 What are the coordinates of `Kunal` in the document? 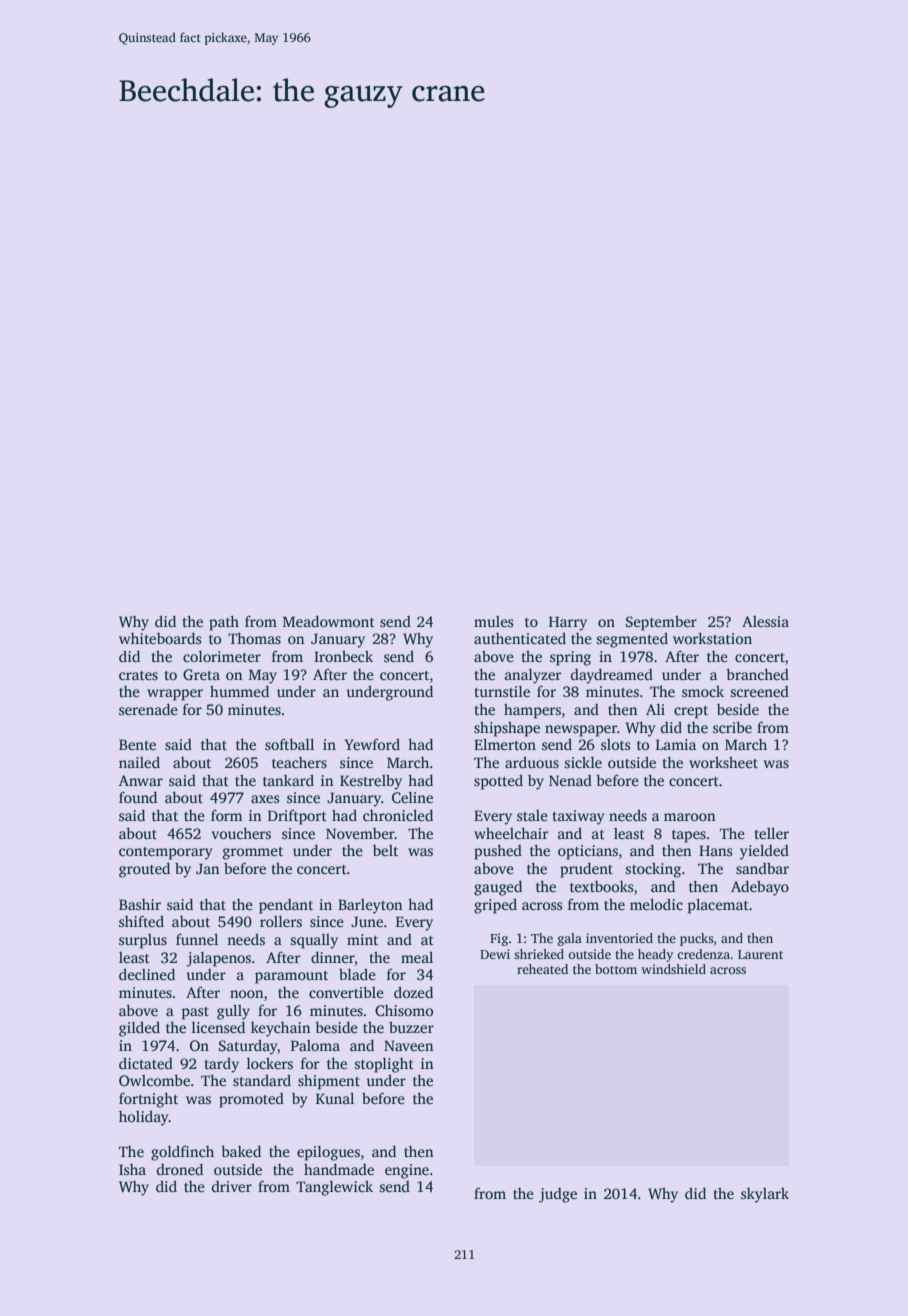 It's located at (335, 1098).
